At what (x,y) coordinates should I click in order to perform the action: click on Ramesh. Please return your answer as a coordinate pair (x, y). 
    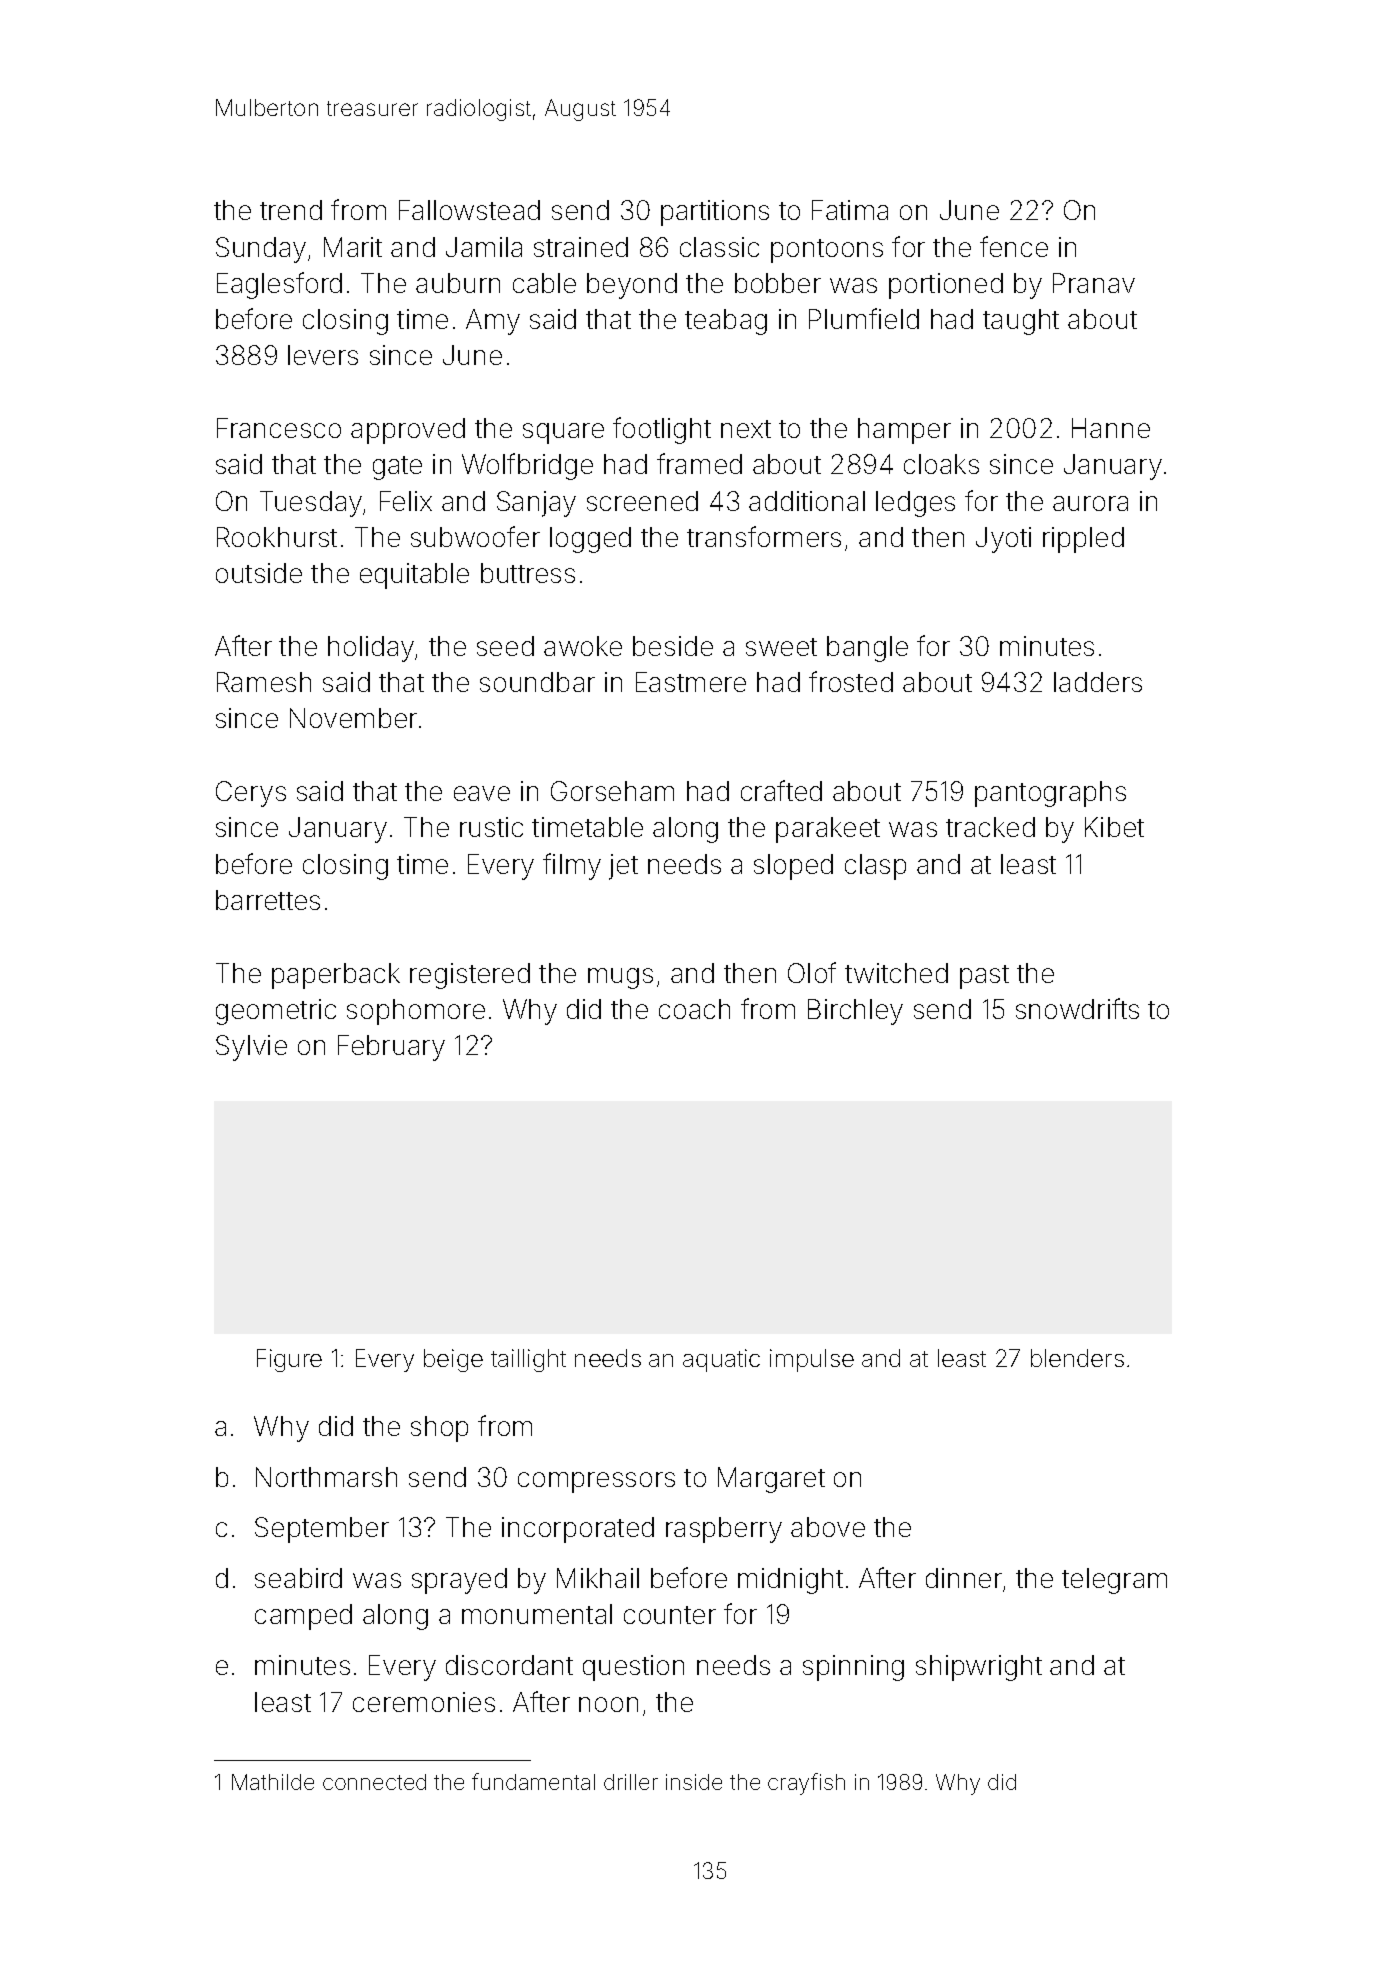
    Looking at the image, I should click on (264, 682).
